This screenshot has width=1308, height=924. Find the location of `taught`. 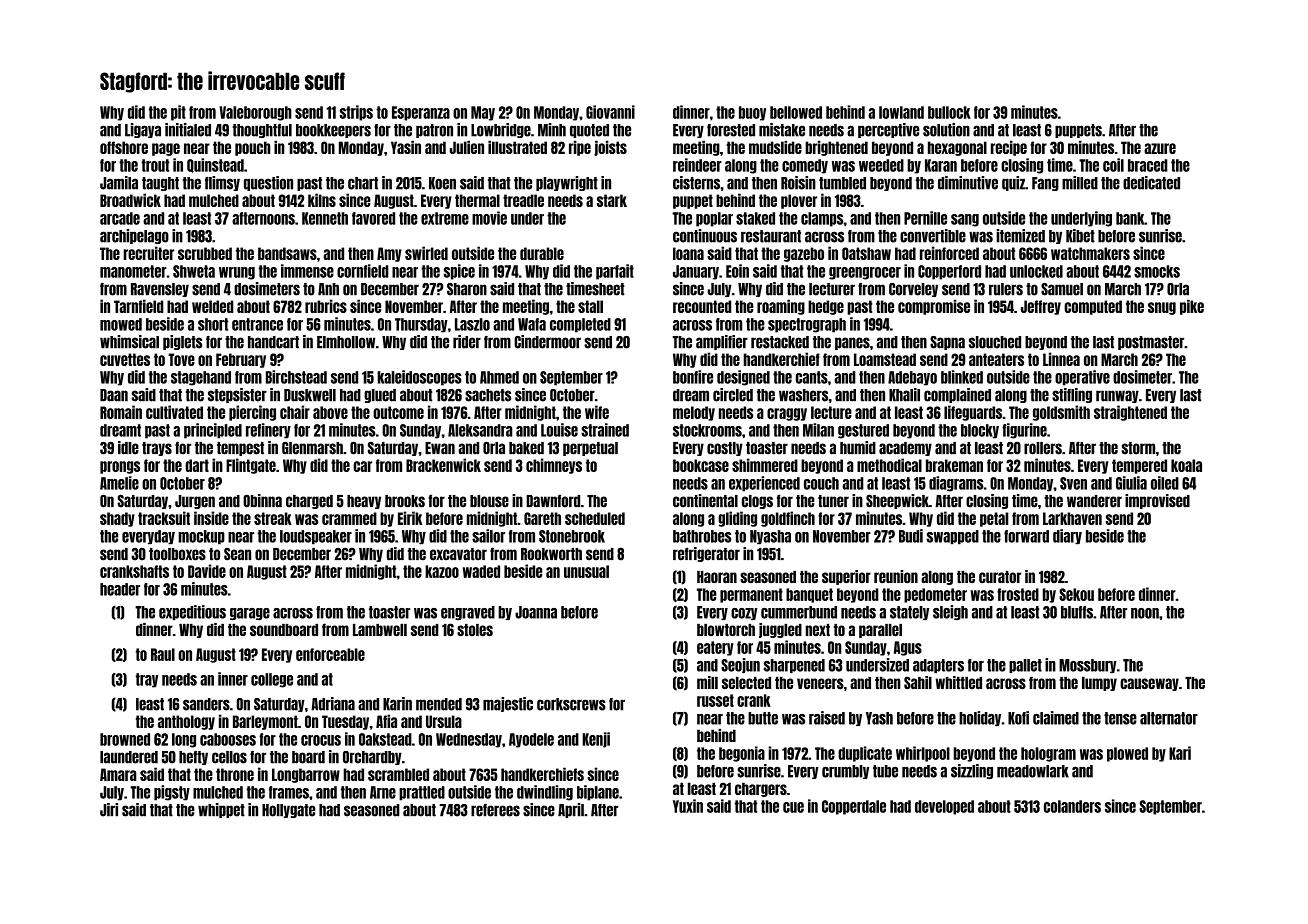

taught is located at coordinates (160, 184).
